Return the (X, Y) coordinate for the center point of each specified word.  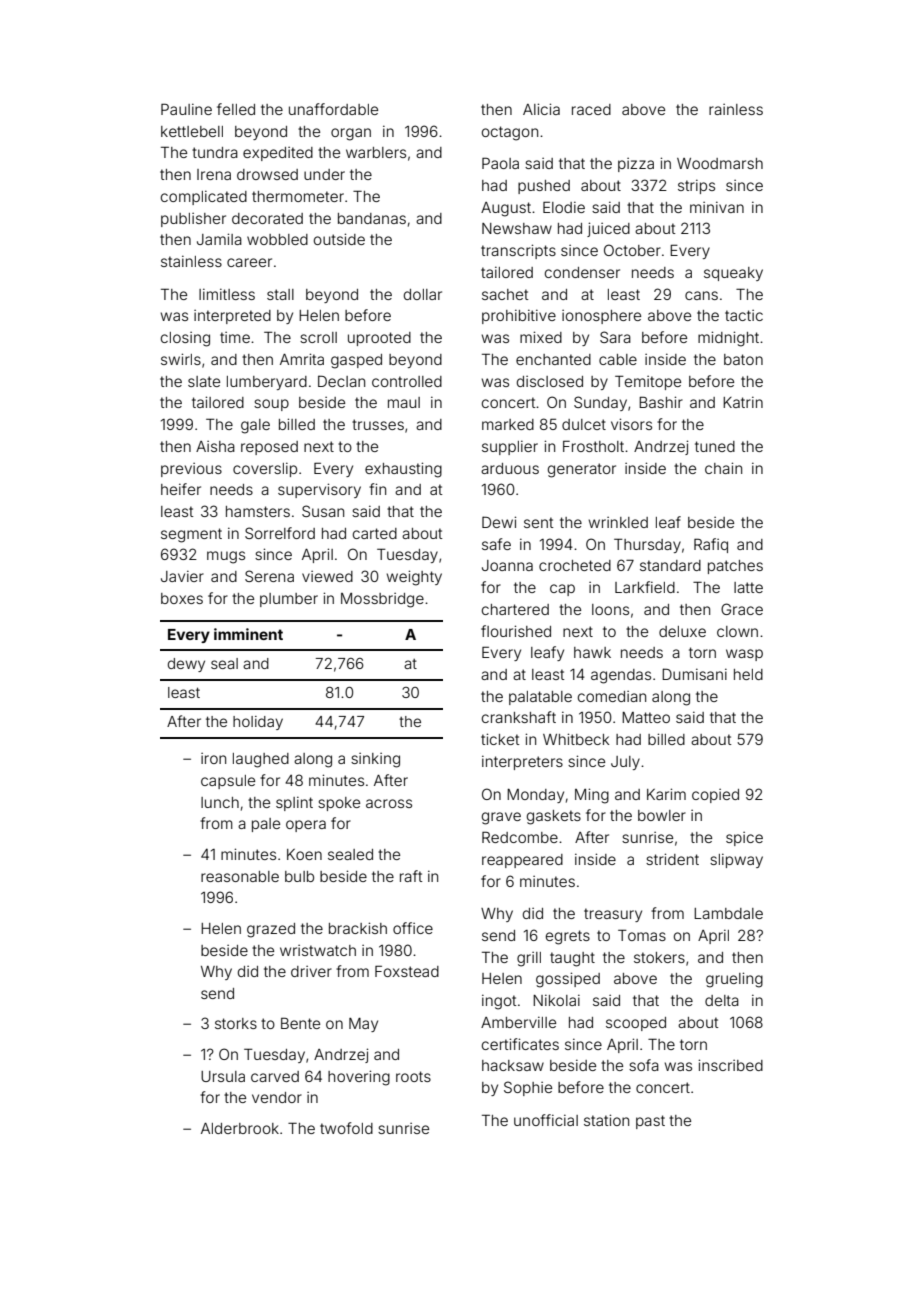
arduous (510, 468)
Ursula (223, 1076)
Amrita (302, 359)
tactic (744, 315)
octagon (510, 133)
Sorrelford (280, 533)
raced (591, 109)
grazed (271, 930)
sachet (505, 294)
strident (672, 859)
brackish (358, 928)
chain (723, 468)
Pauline (186, 109)
